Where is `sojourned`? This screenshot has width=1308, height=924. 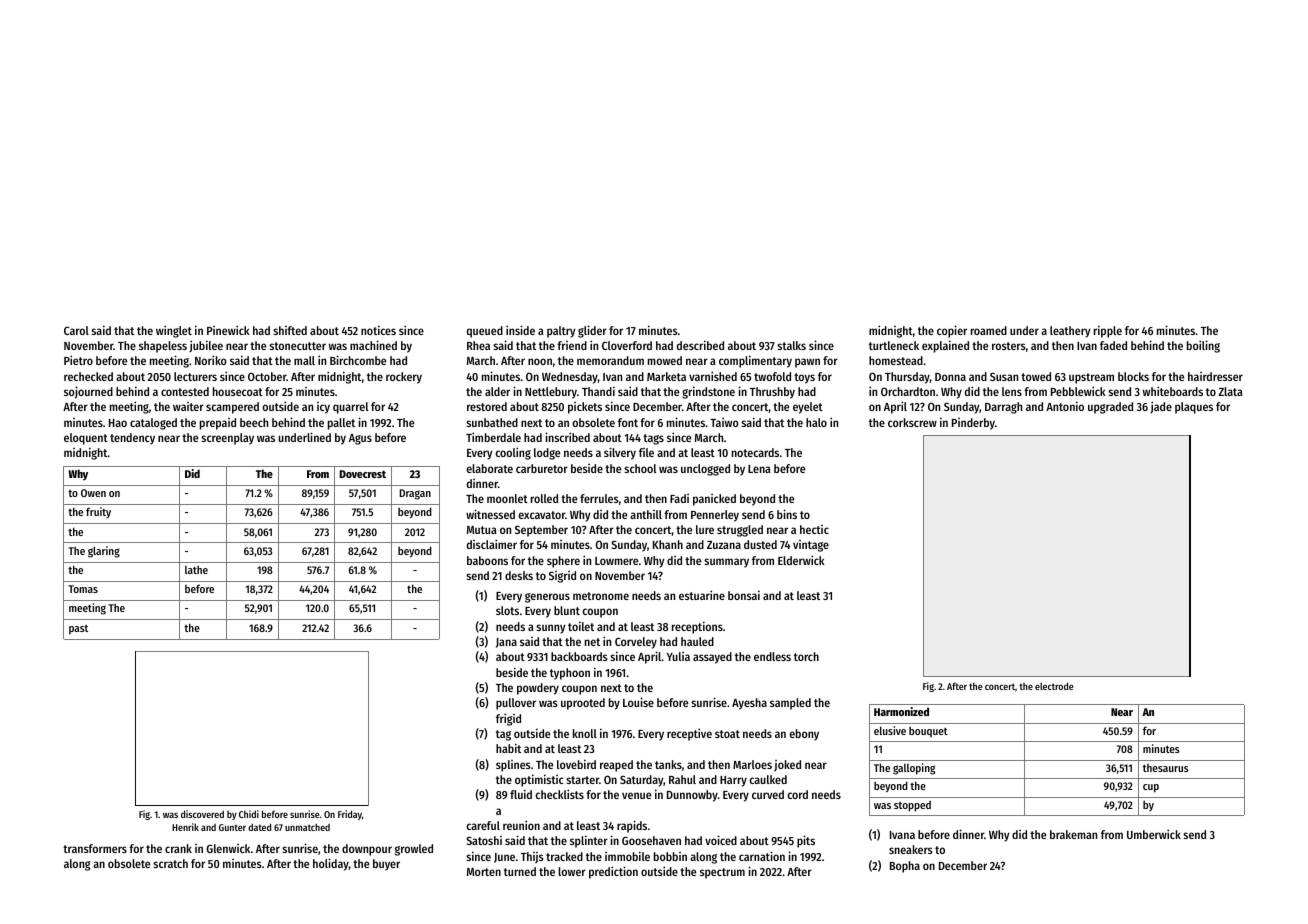
sojourned is located at coordinates (88, 392).
